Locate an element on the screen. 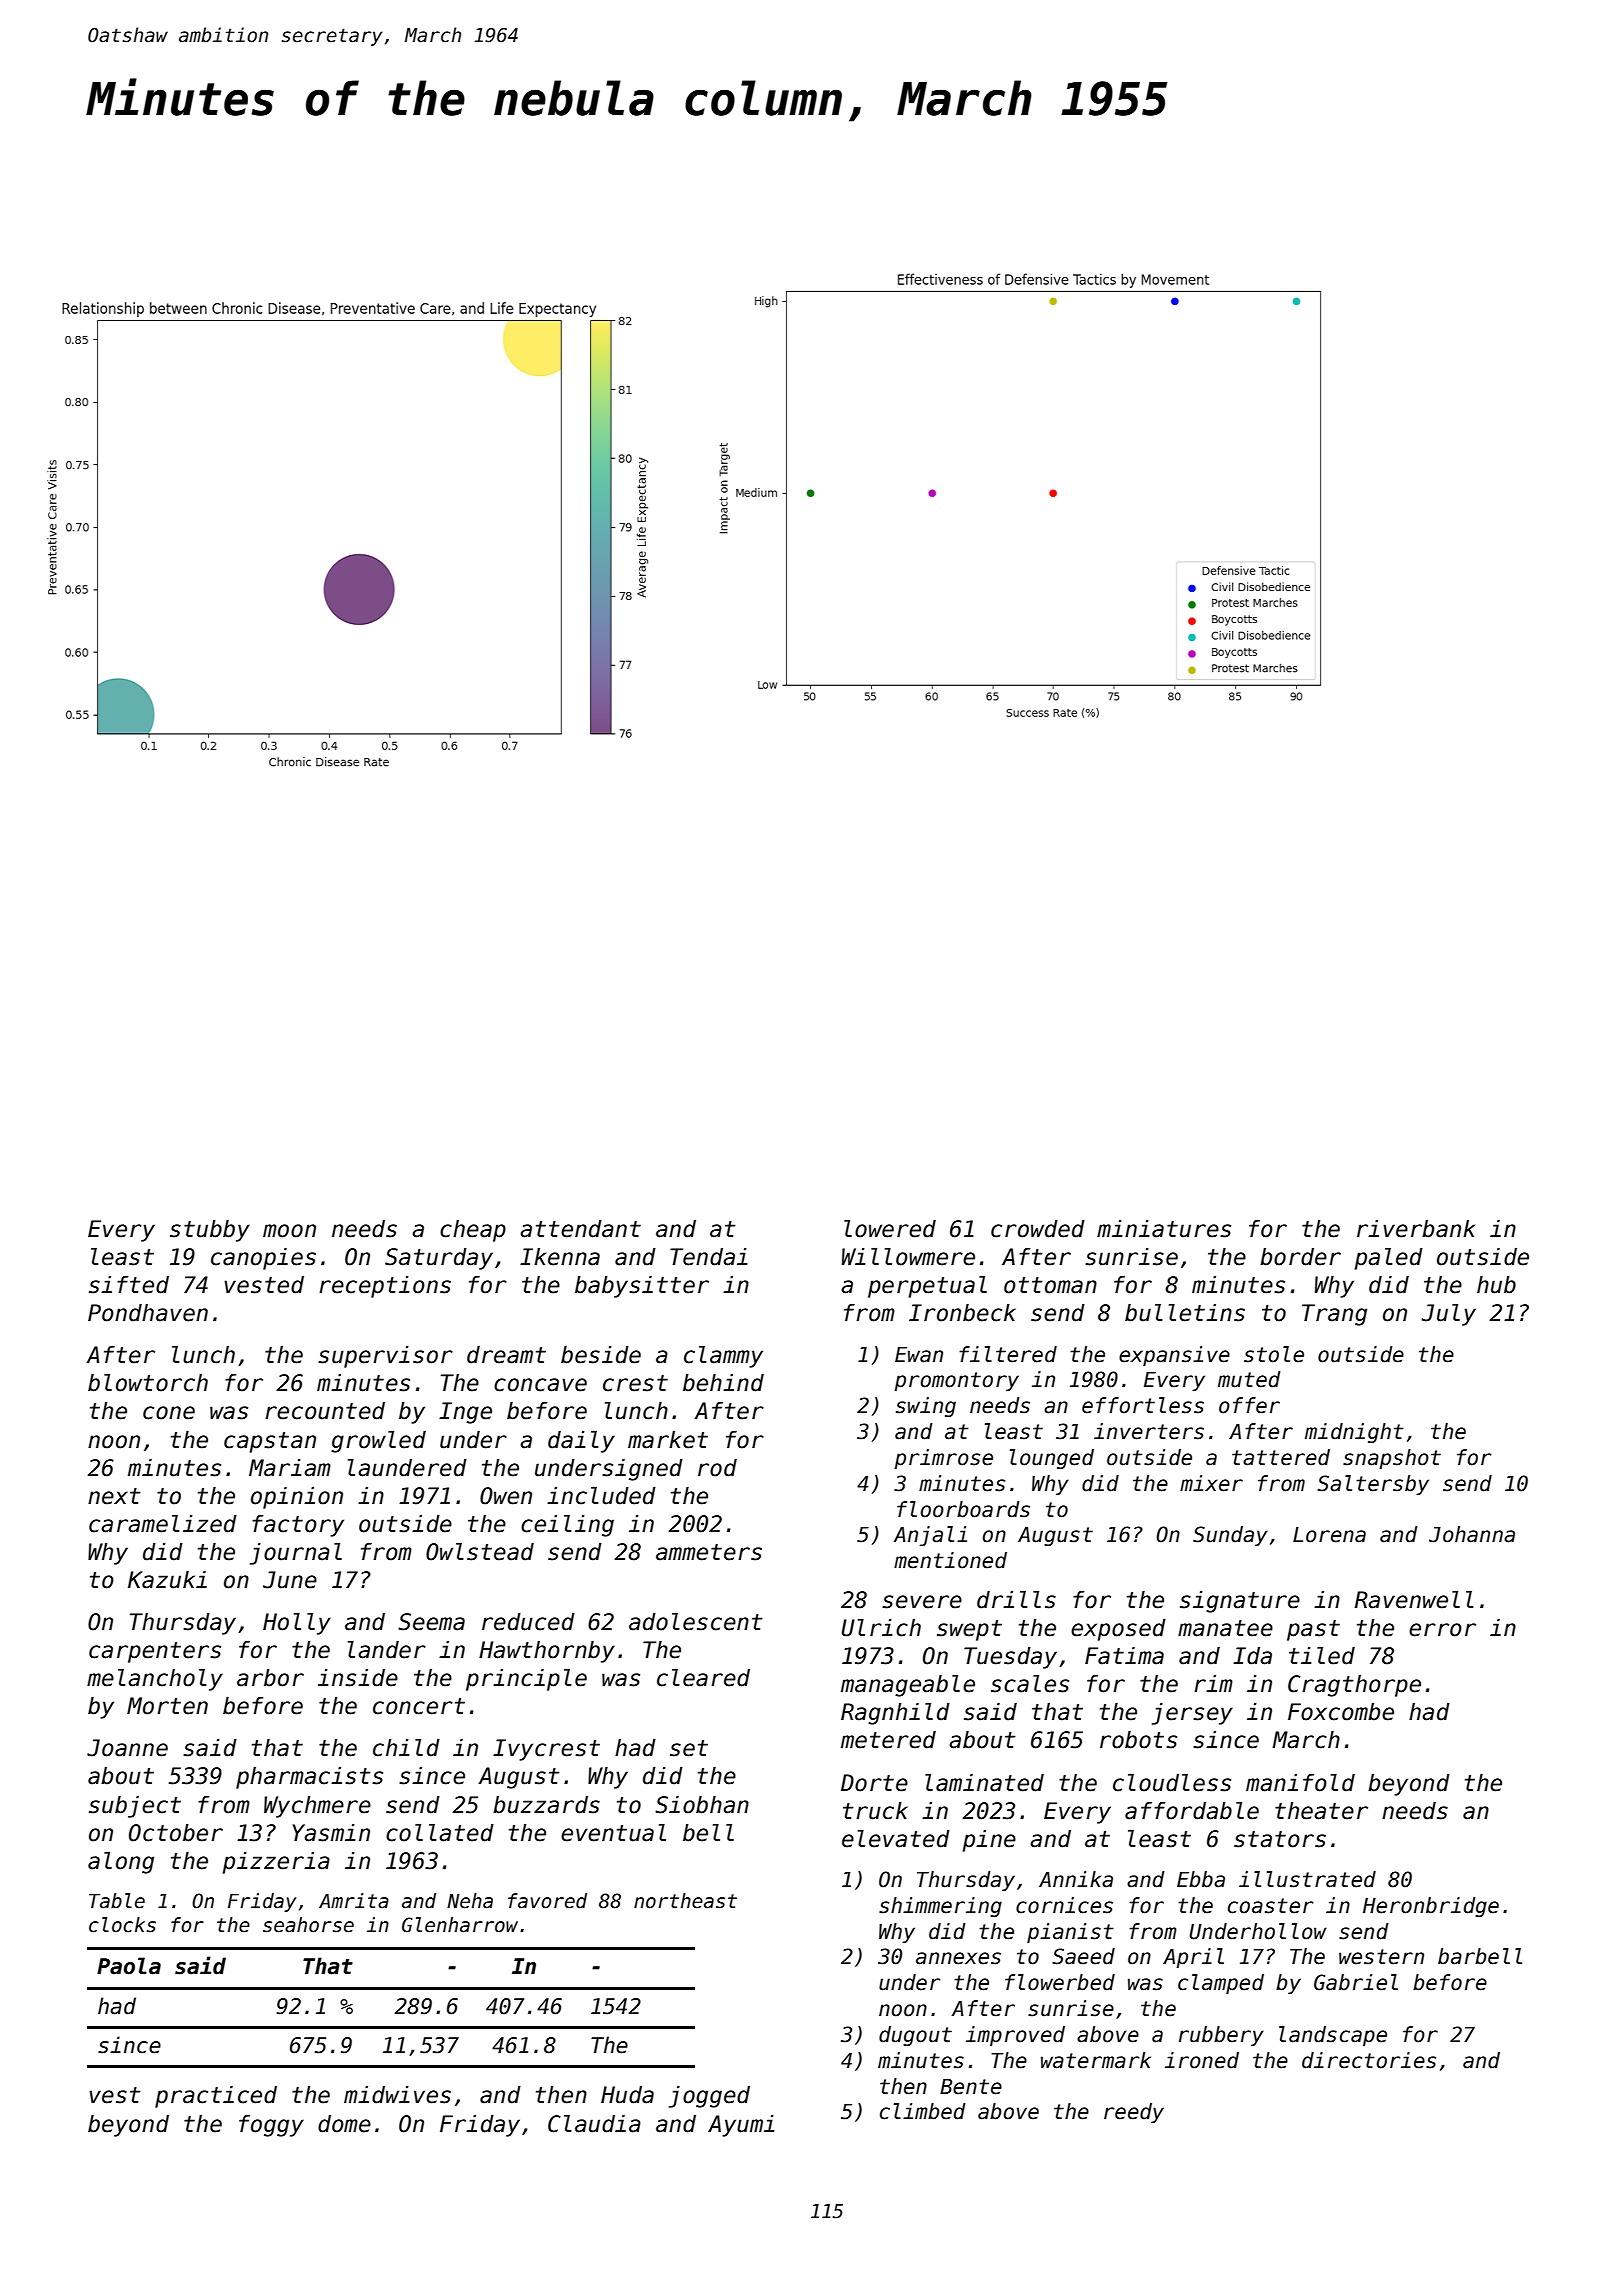 Image resolution: width=1620 pixels, height=2292 pixels. affordable is located at coordinates (1192, 1811).
